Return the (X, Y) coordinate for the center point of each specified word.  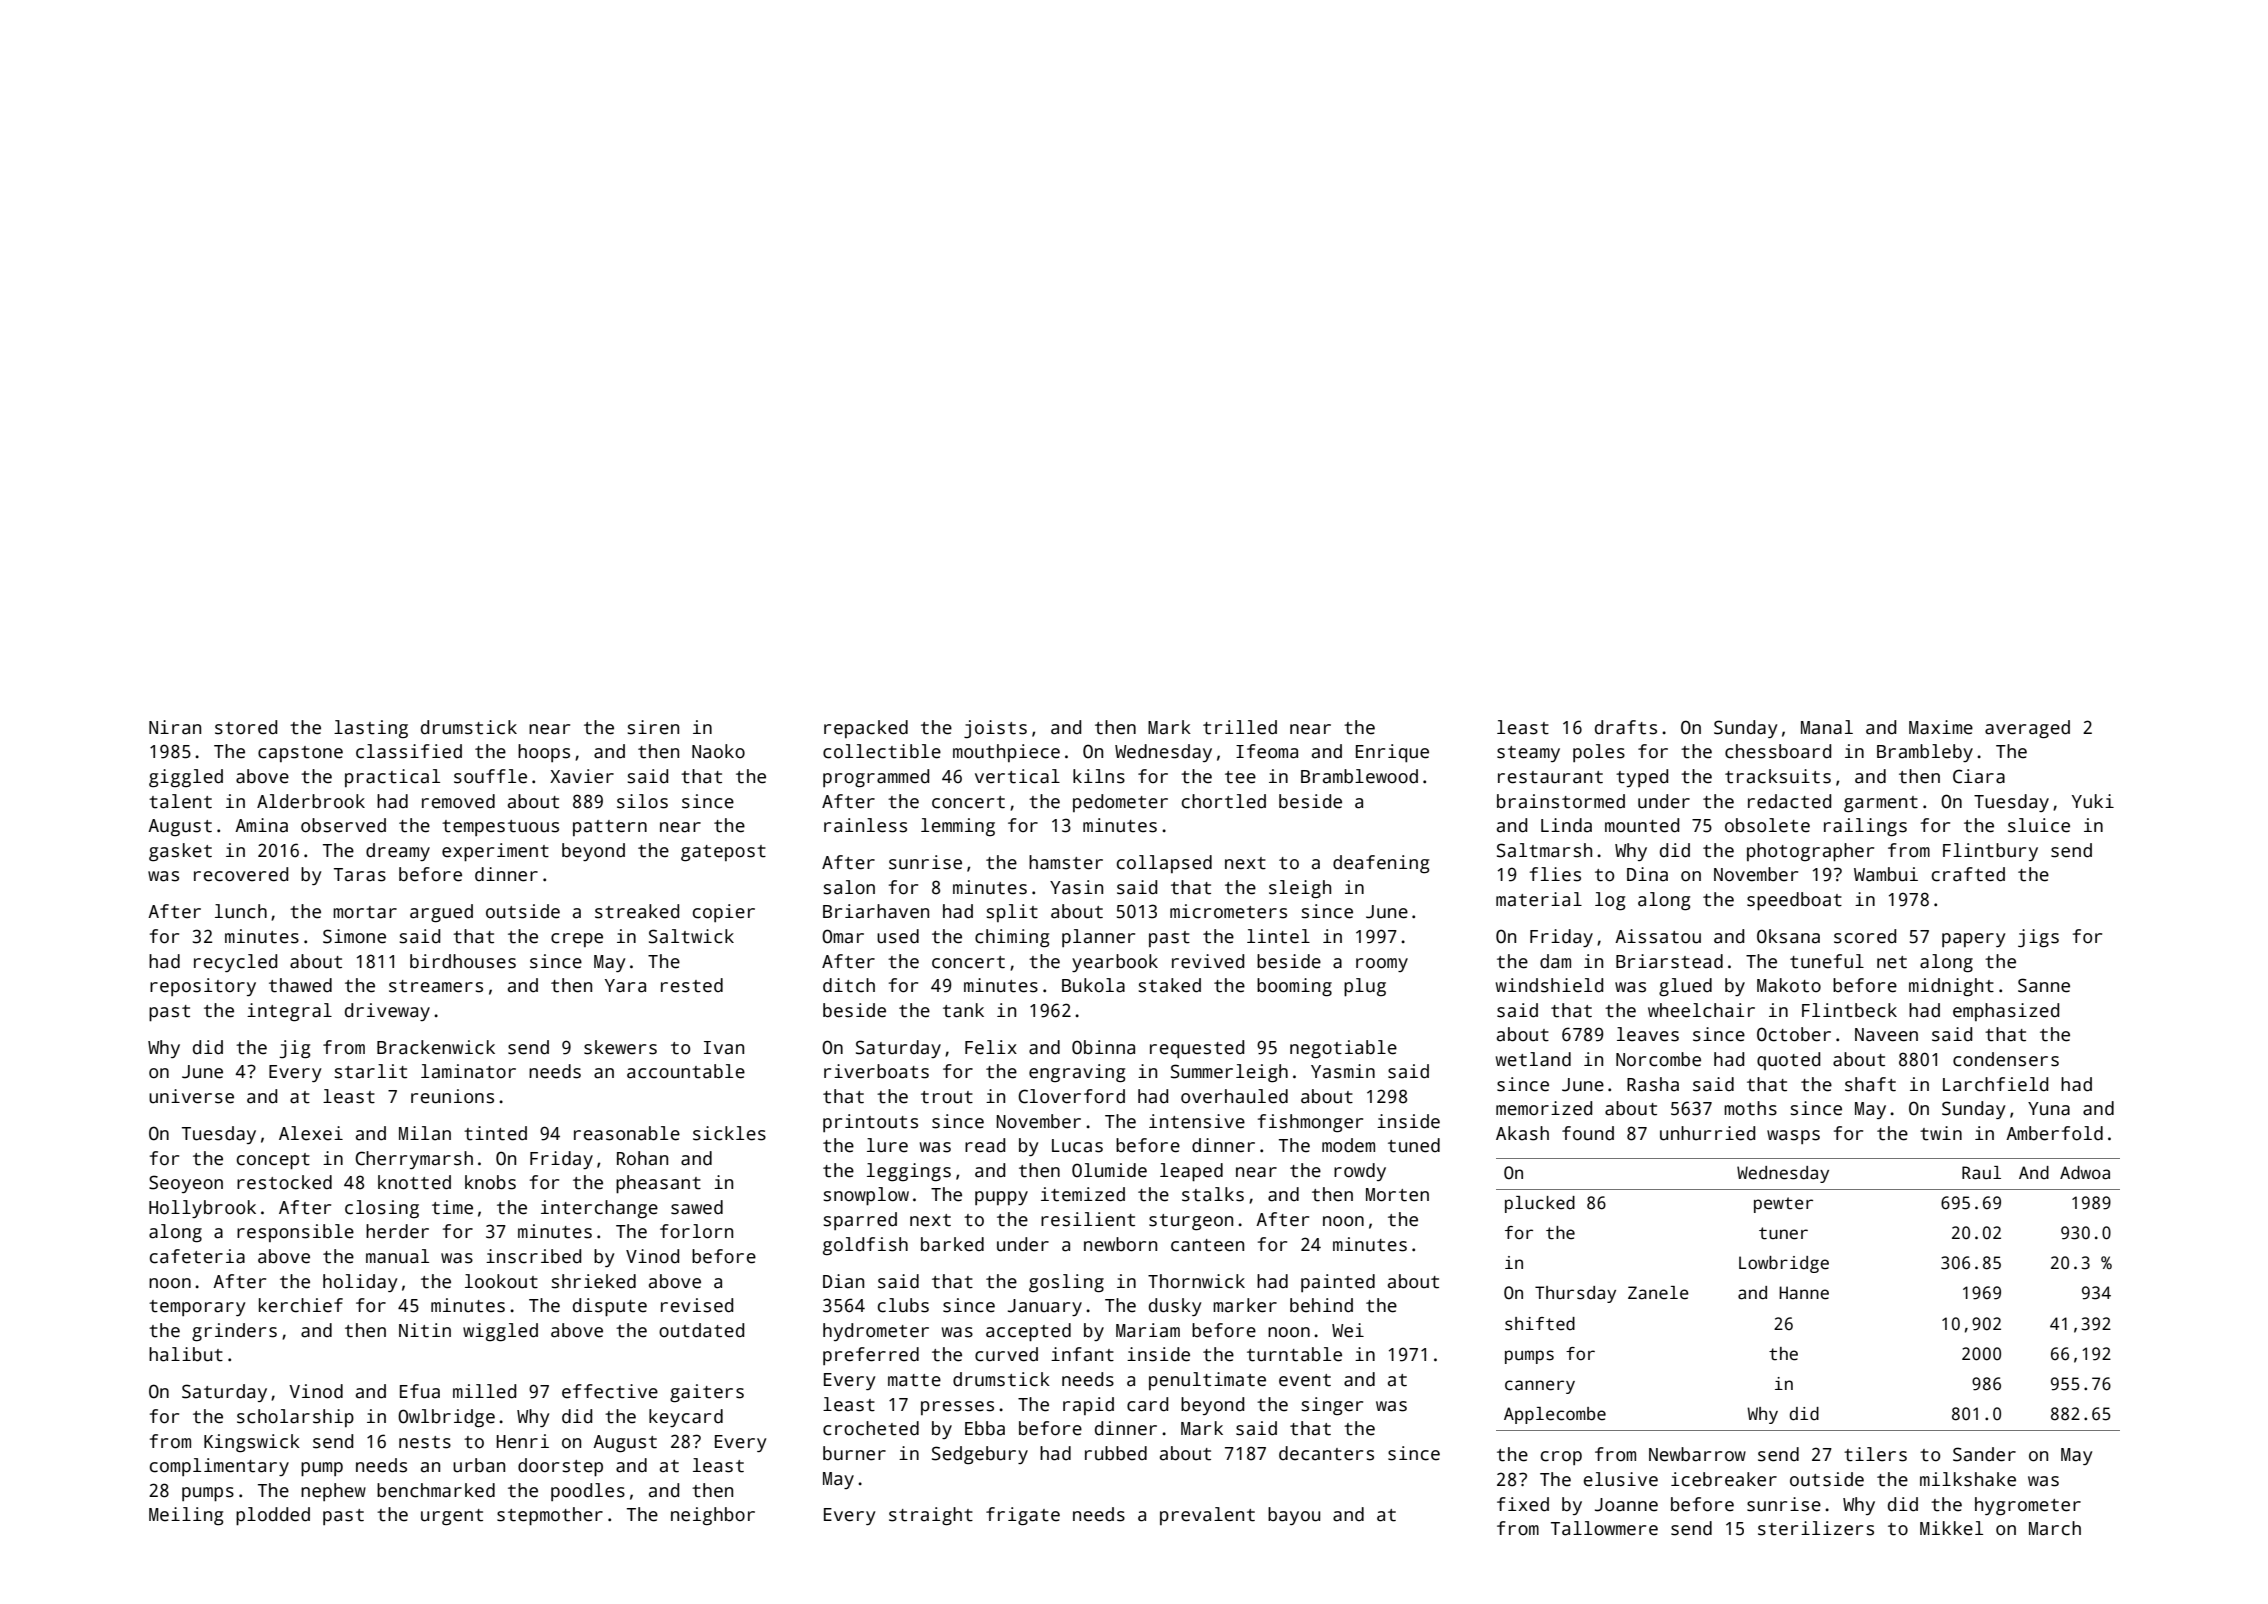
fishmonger (1310, 1123)
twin (1941, 1133)
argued (441, 913)
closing (382, 1209)
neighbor (713, 1516)
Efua (420, 1391)
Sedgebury (980, 1455)
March (2055, 1528)
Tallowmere (1604, 1528)
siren (653, 727)
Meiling (186, 1516)
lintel (1278, 936)
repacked (866, 729)
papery (1973, 940)
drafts (1626, 727)
